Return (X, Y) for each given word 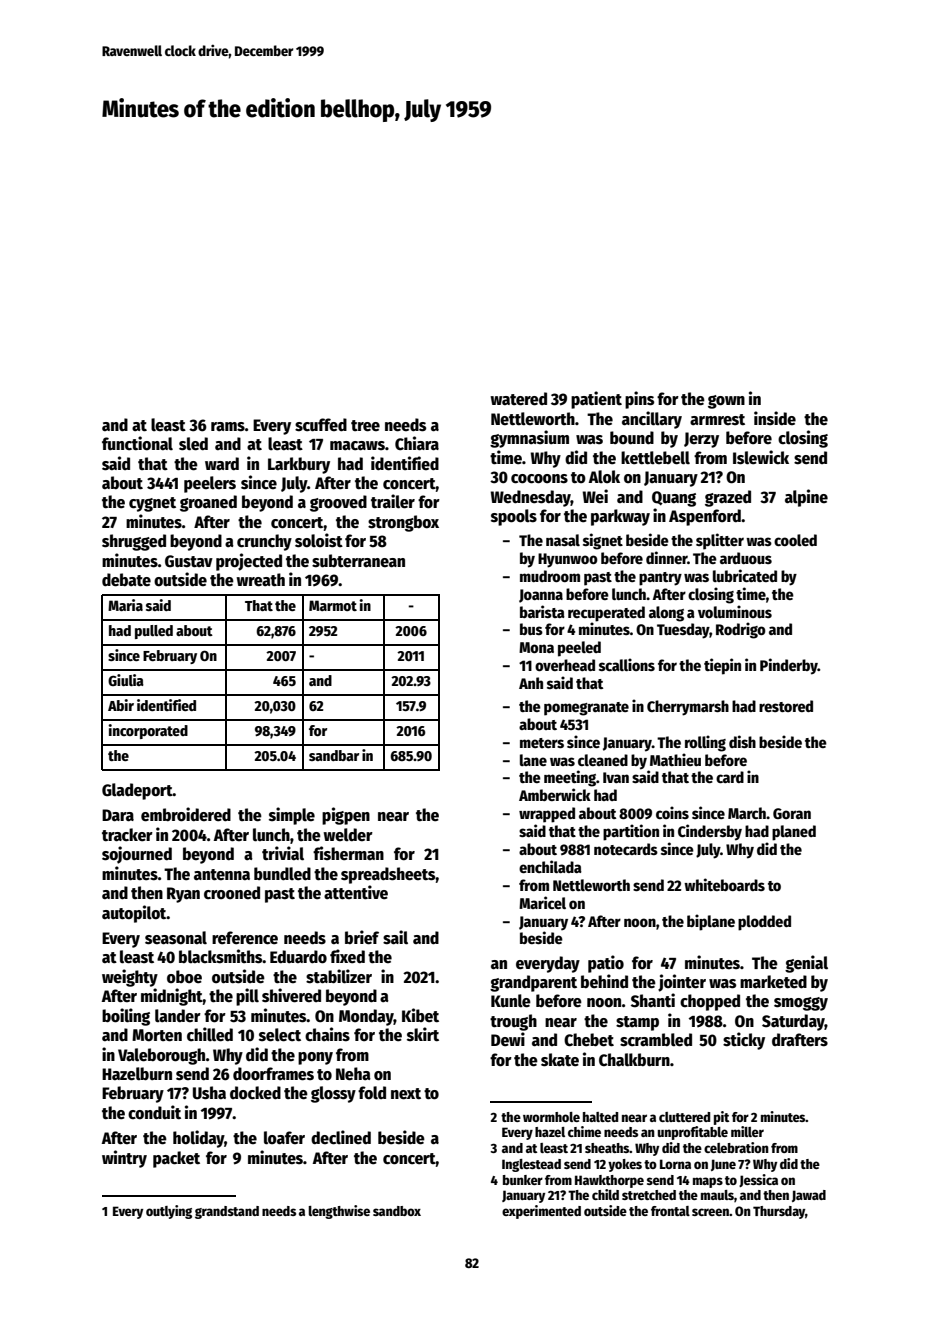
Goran (792, 813)
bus (531, 629)
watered (518, 399)
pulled (154, 632)
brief (362, 937)
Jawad (809, 1196)
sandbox (397, 1211)
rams (228, 427)
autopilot (134, 914)
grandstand (227, 1212)
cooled (795, 540)
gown (726, 402)
